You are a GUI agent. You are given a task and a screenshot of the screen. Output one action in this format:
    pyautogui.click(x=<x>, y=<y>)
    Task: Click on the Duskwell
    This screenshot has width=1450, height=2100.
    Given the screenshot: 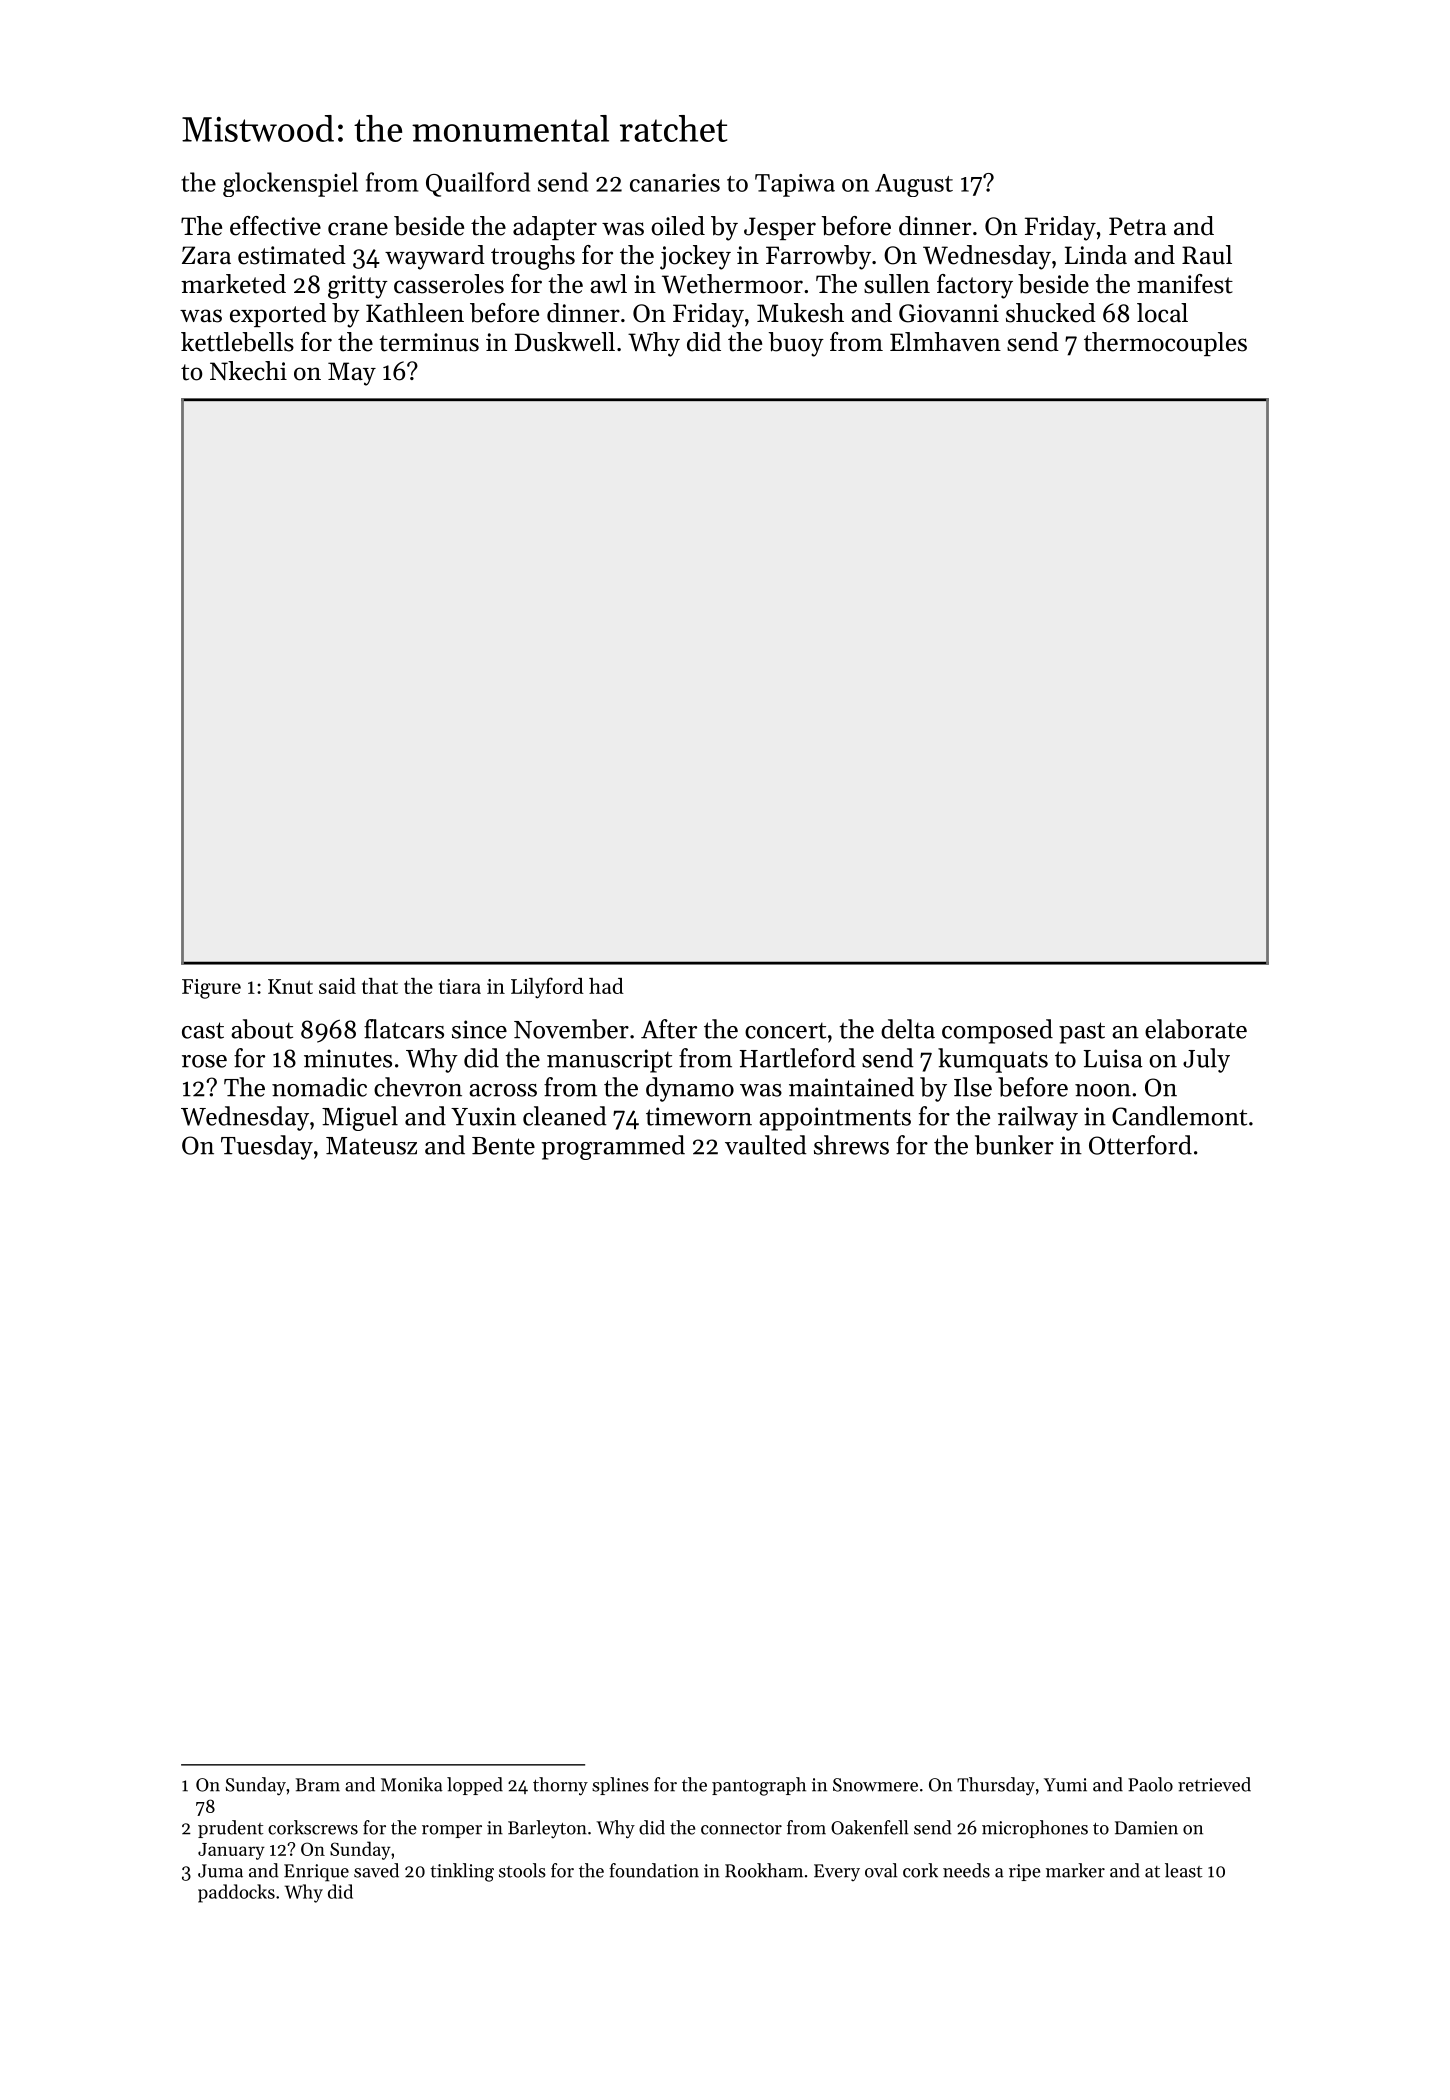 What is the action you would take?
    pyautogui.click(x=565, y=342)
